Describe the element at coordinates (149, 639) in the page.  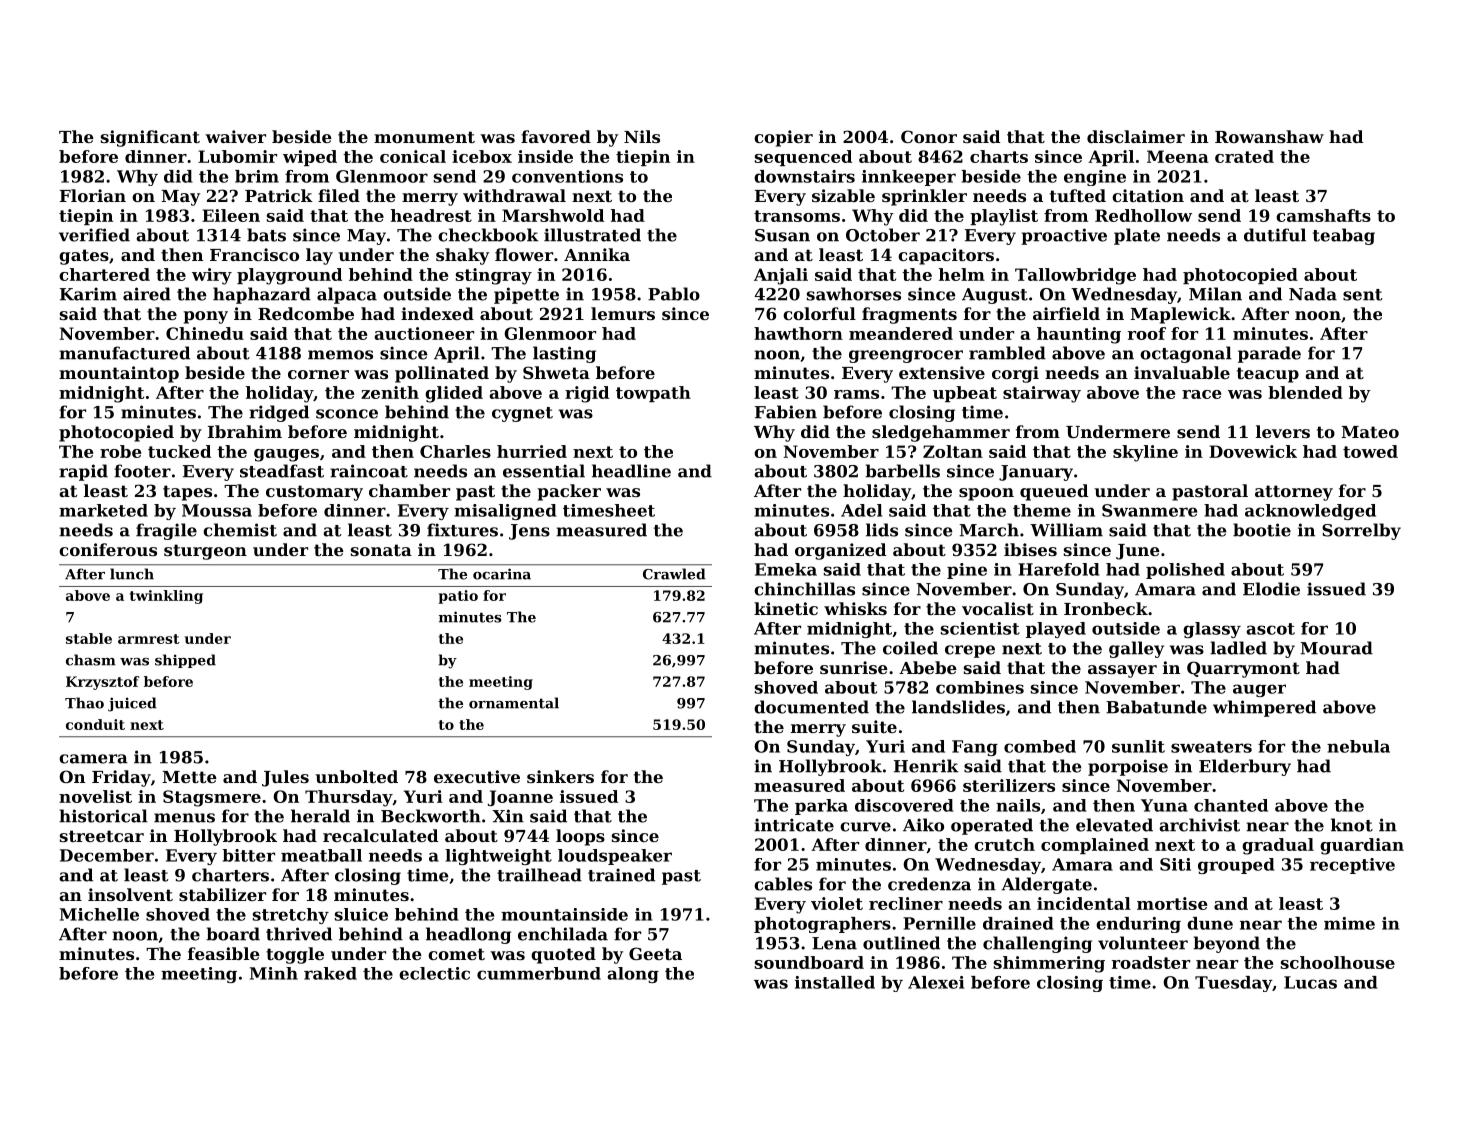
I see `armrest` at that location.
